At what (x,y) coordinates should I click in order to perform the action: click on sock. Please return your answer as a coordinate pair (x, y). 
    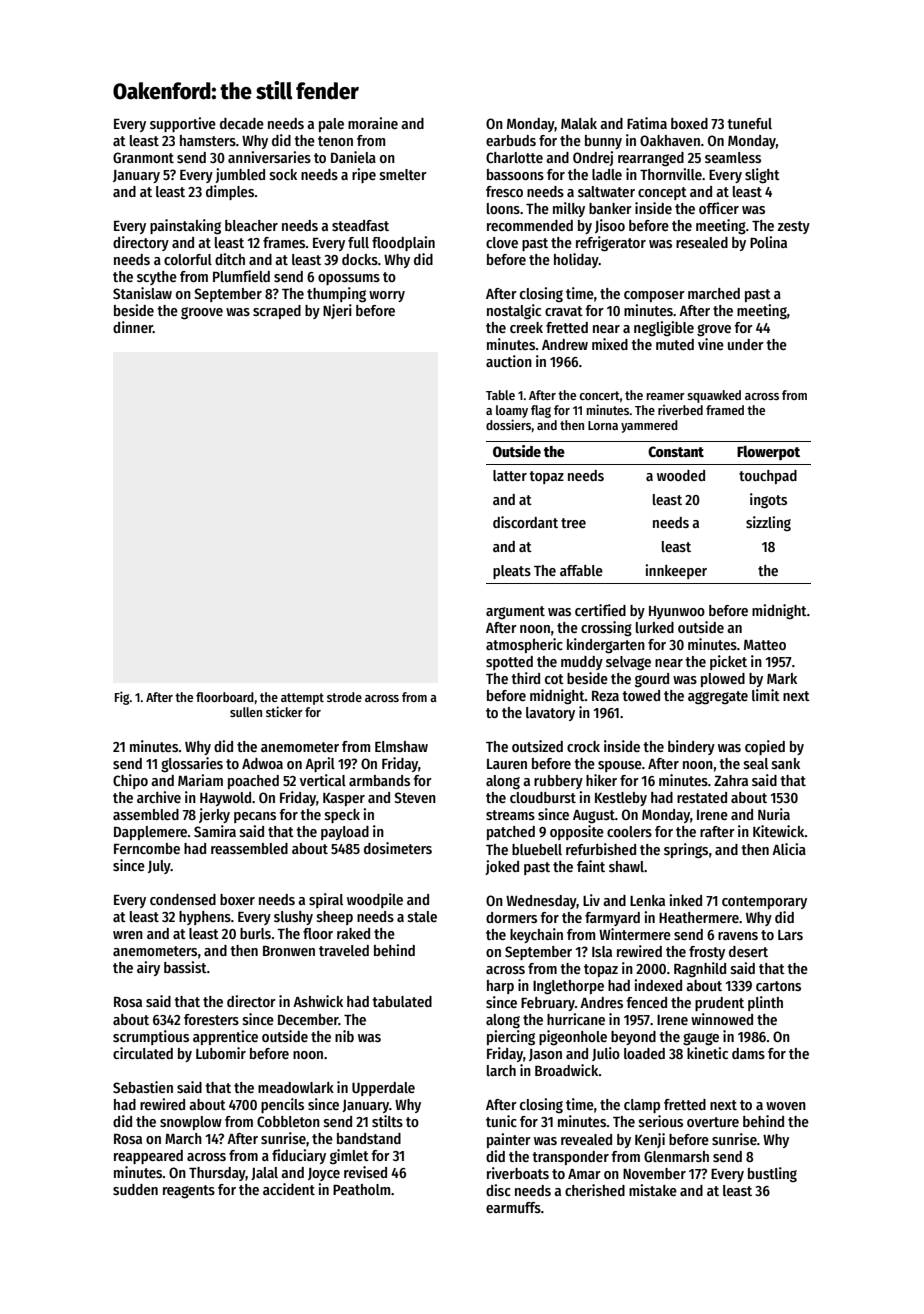
    Looking at the image, I should click on (283, 174).
